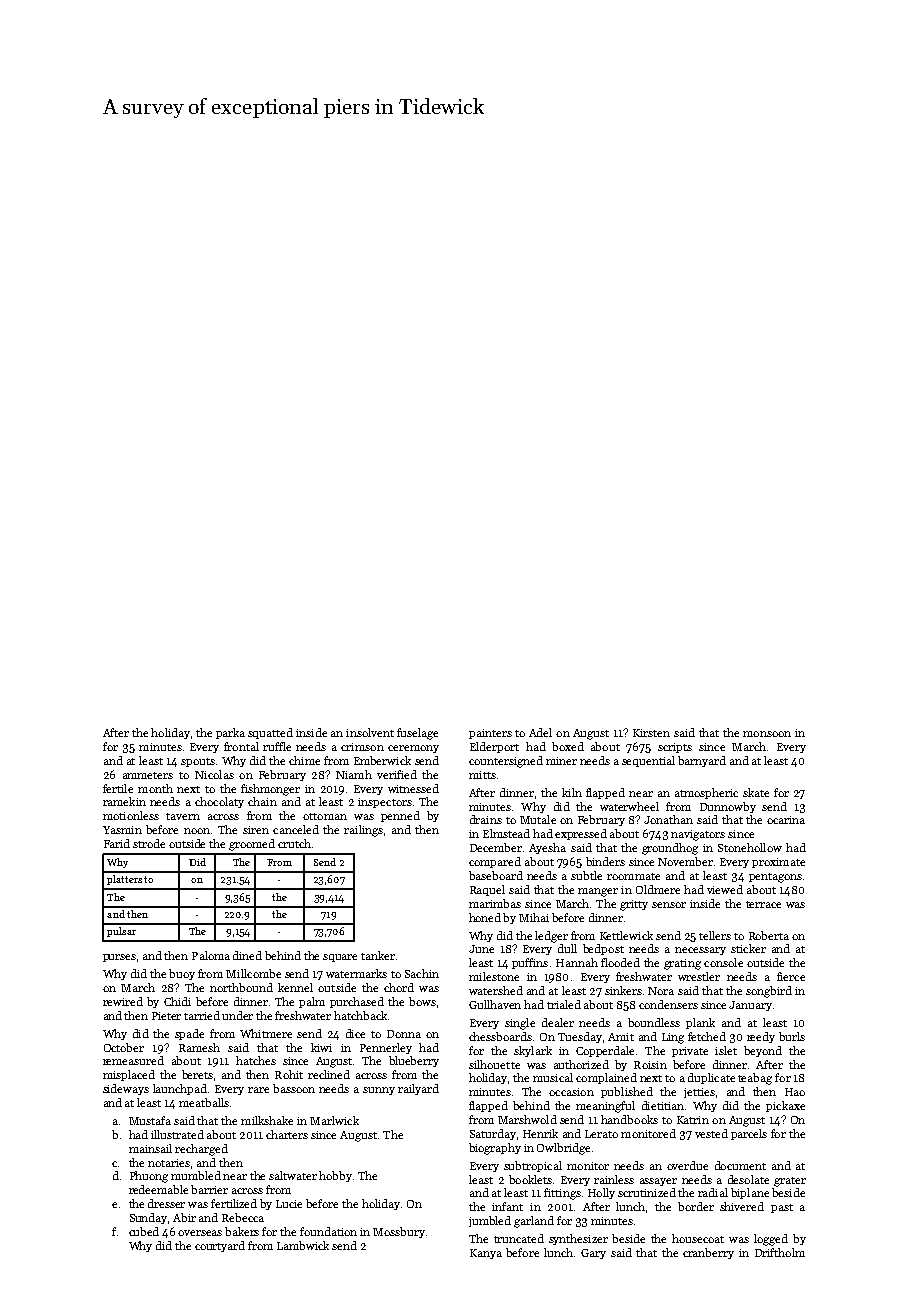 Image resolution: width=908 pixels, height=1316 pixels. Describe the element at coordinates (334, 1120) in the screenshot. I see `Marlwick` at that location.
